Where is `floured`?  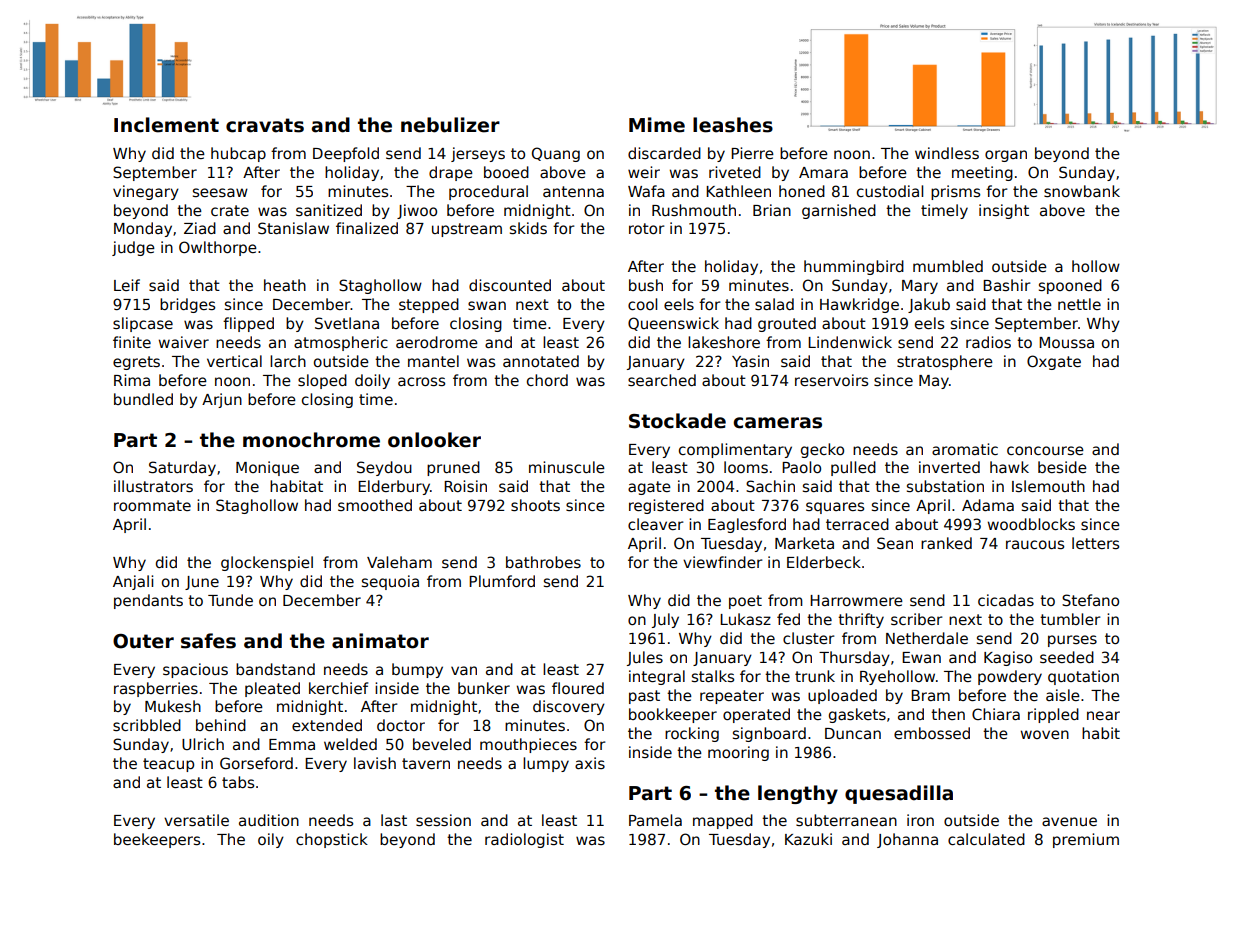
floured is located at coordinates (578, 688).
